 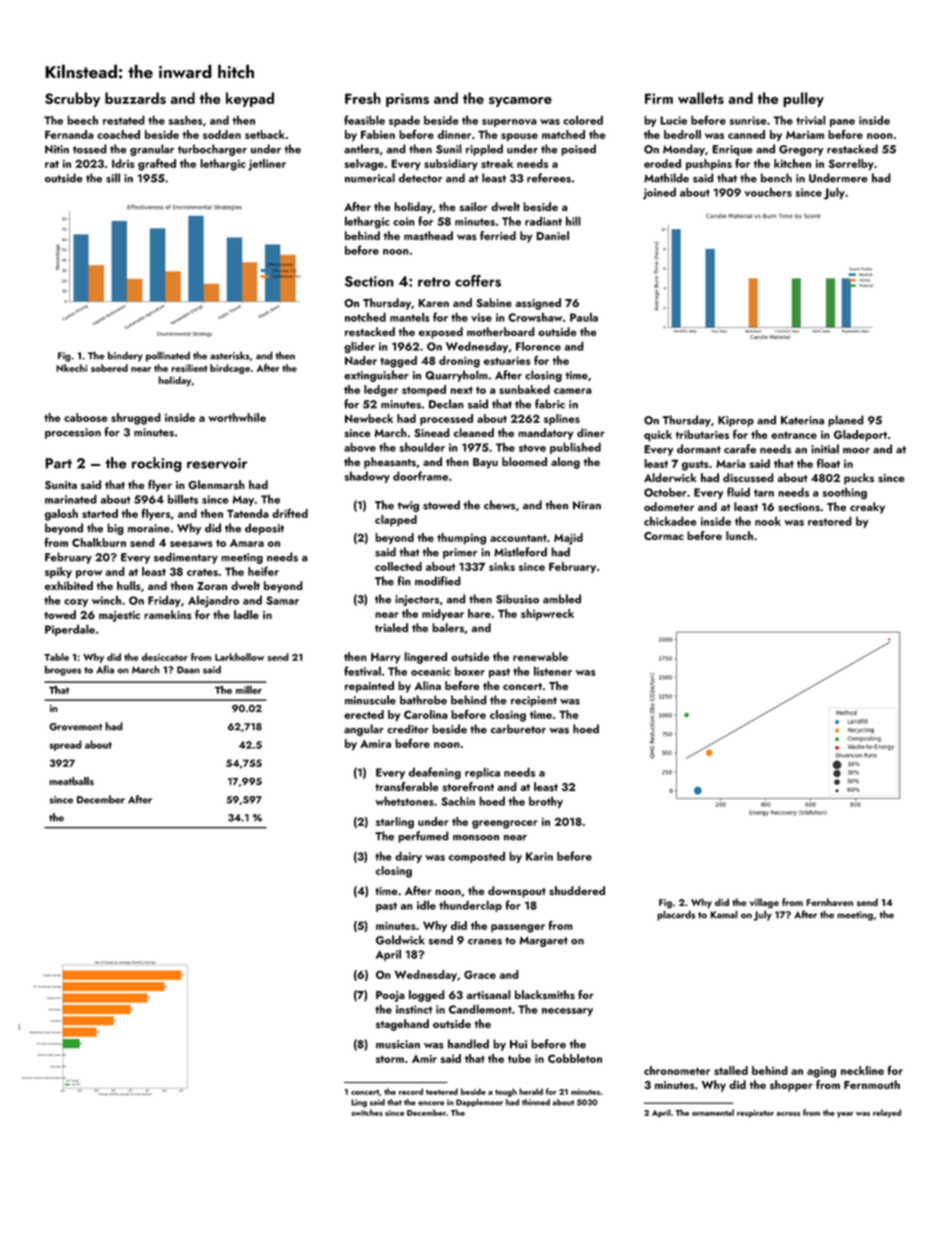 I want to click on bindery, so click(x=125, y=356).
